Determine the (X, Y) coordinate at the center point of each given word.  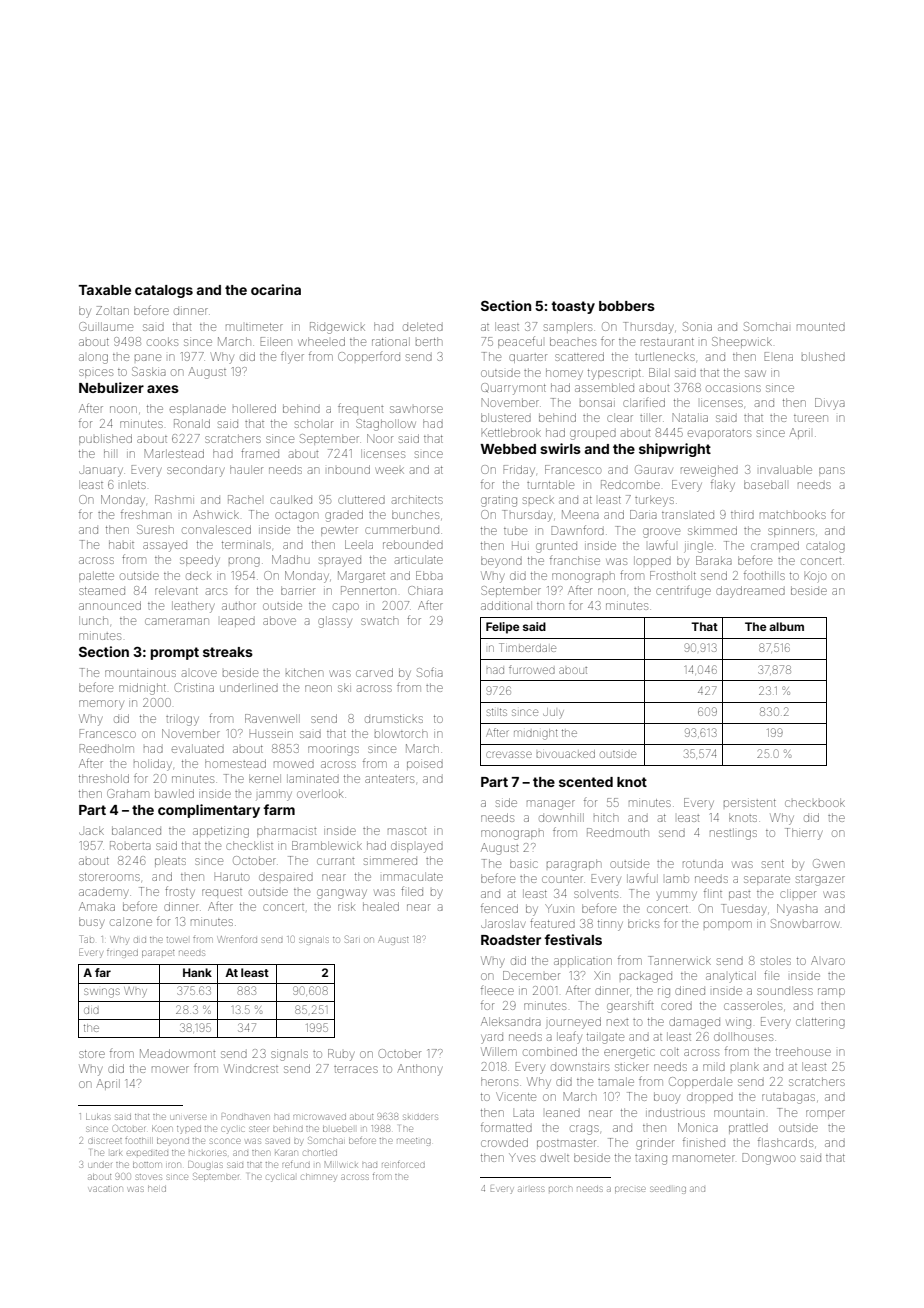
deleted (423, 326)
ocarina (276, 289)
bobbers (627, 306)
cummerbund (402, 529)
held (157, 1189)
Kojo (815, 576)
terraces (356, 1069)
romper (825, 1114)
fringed (122, 953)
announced (110, 605)
